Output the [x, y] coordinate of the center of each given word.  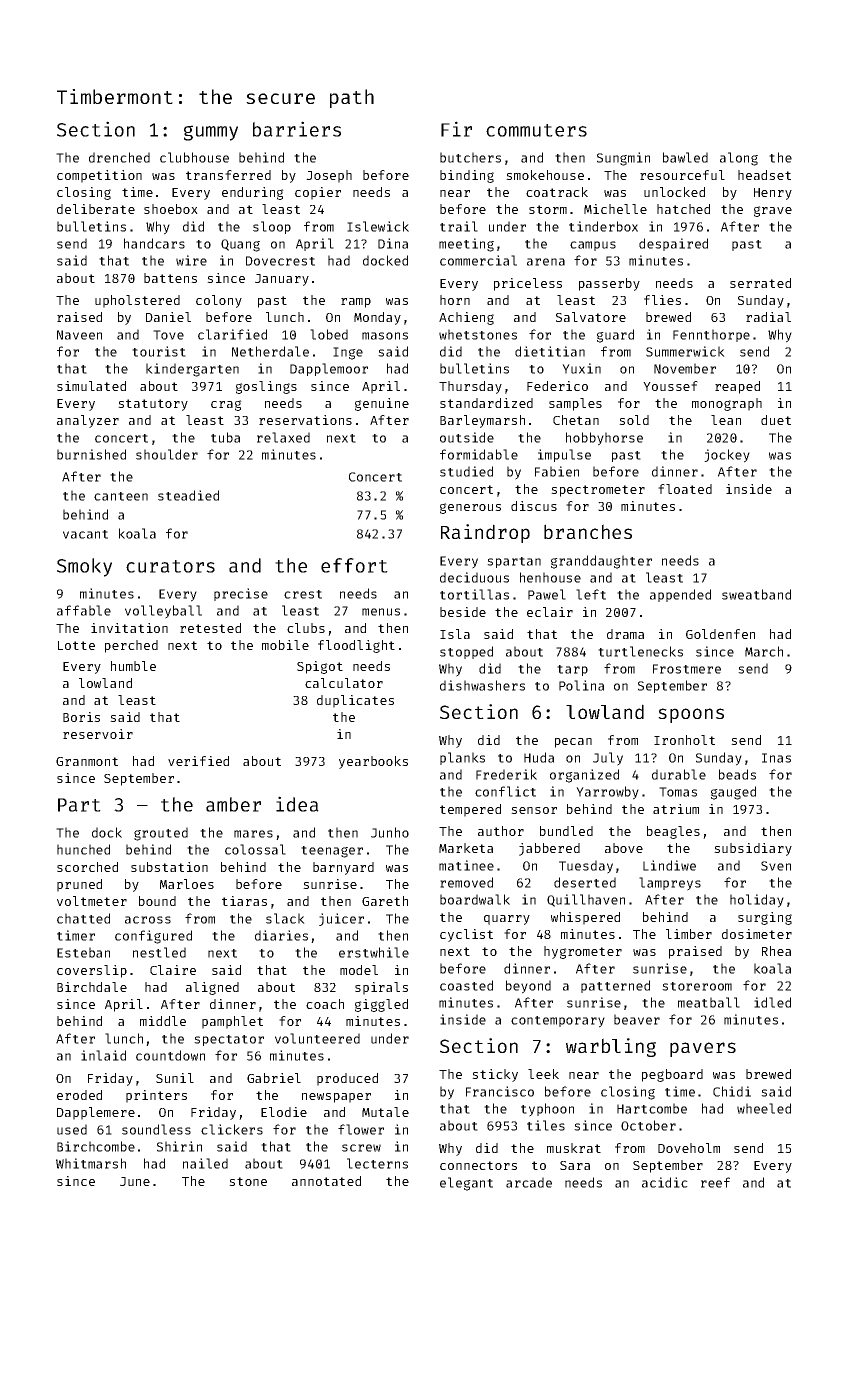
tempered [470, 810]
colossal [255, 849]
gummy [211, 133]
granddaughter [601, 562]
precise [241, 594]
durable [679, 774]
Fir [456, 129]
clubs [306, 628]
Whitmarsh [91, 1163]
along [739, 159]
